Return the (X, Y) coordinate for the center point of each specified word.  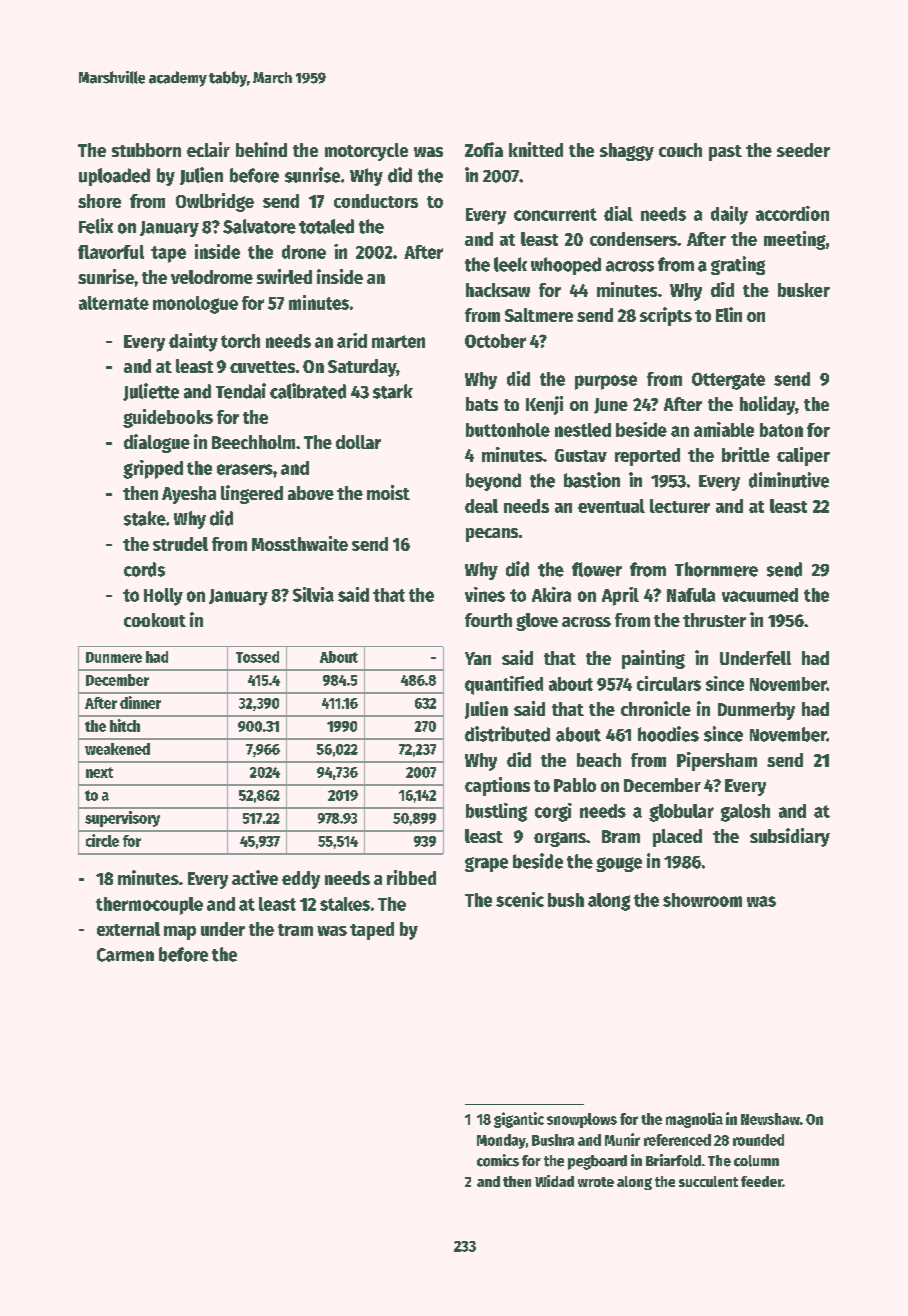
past (725, 153)
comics (498, 1160)
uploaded (114, 177)
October (495, 341)
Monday (501, 1141)
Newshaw (770, 1119)
